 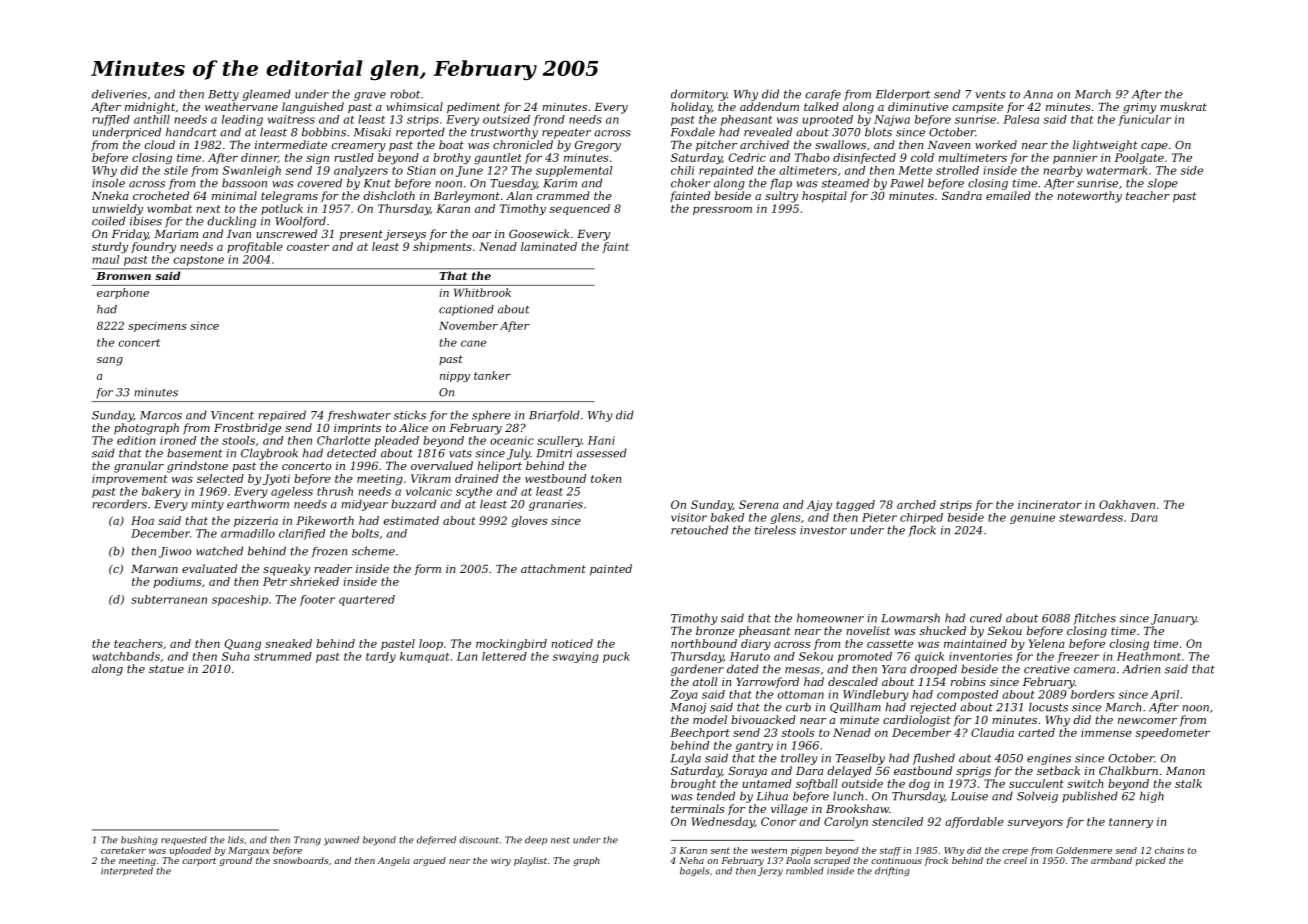 What do you see at coordinates (763, 719) in the screenshot?
I see `bivouacked` at bounding box center [763, 719].
